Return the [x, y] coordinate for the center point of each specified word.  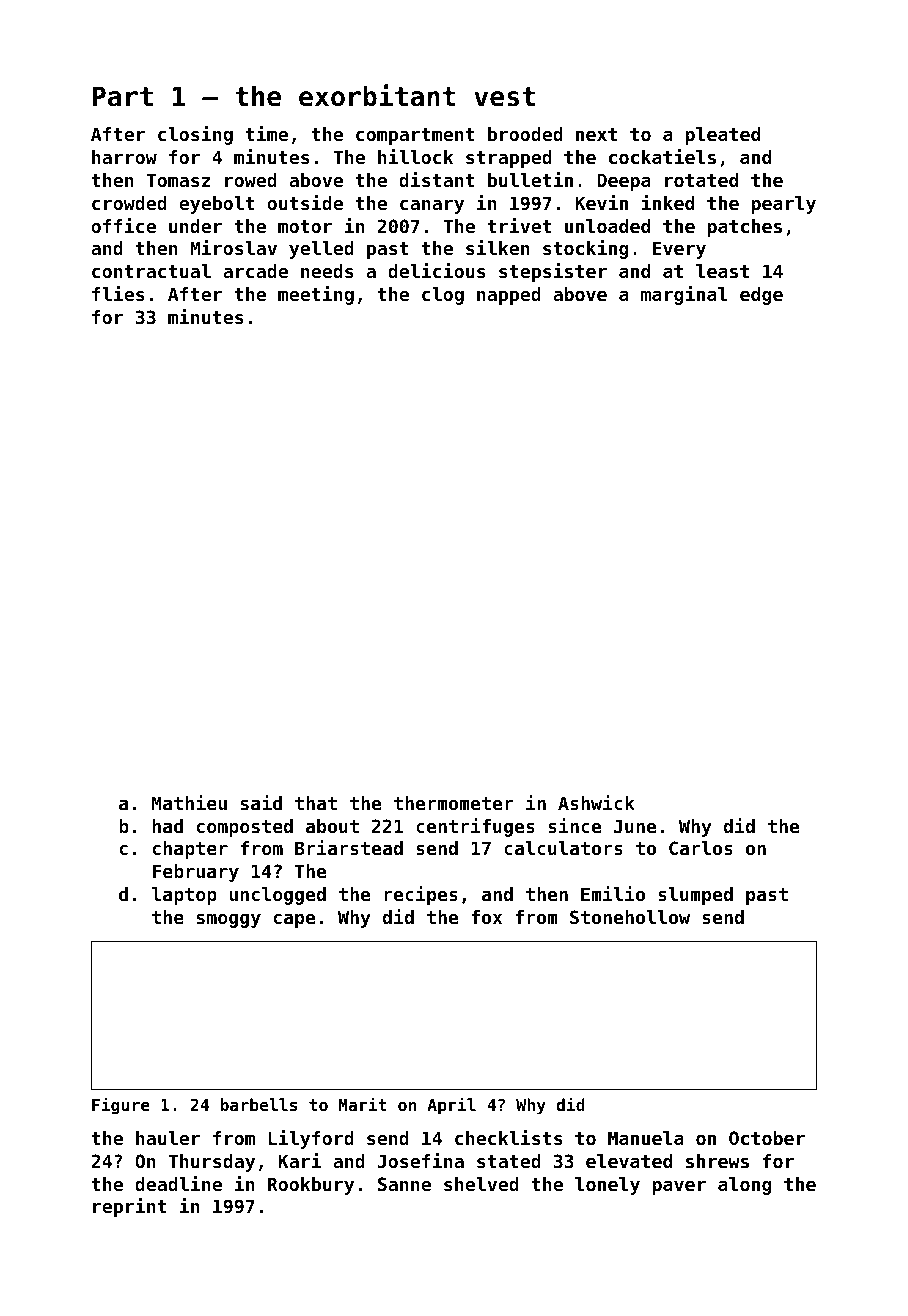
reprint [130, 1207]
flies [118, 293]
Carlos [701, 848]
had [168, 826]
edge [761, 296]
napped [509, 296]
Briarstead [349, 847]
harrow [124, 157]
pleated [723, 136]
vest [504, 97]
